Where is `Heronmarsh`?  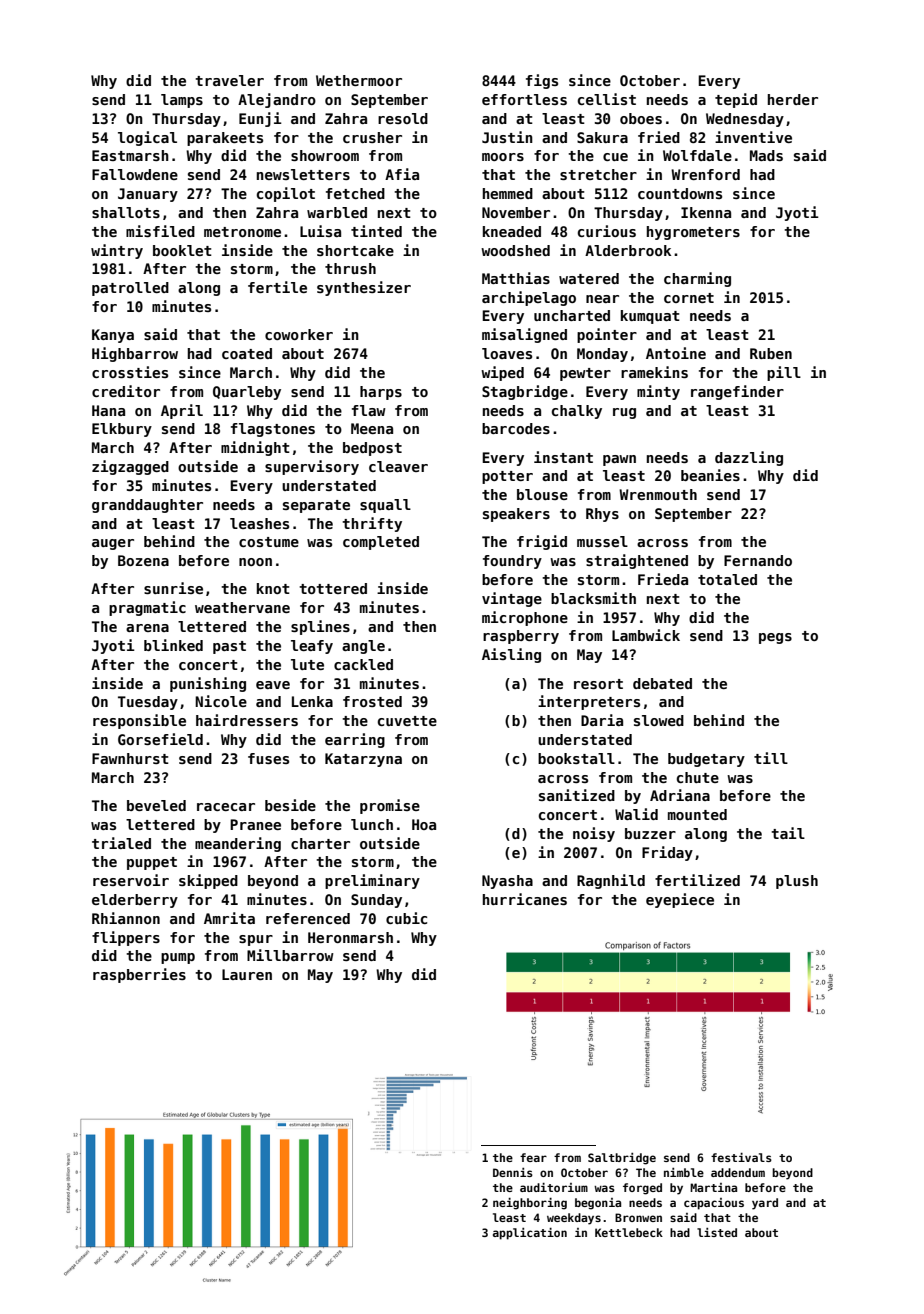 Heronmarsh is located at coordinates (350, 937).
